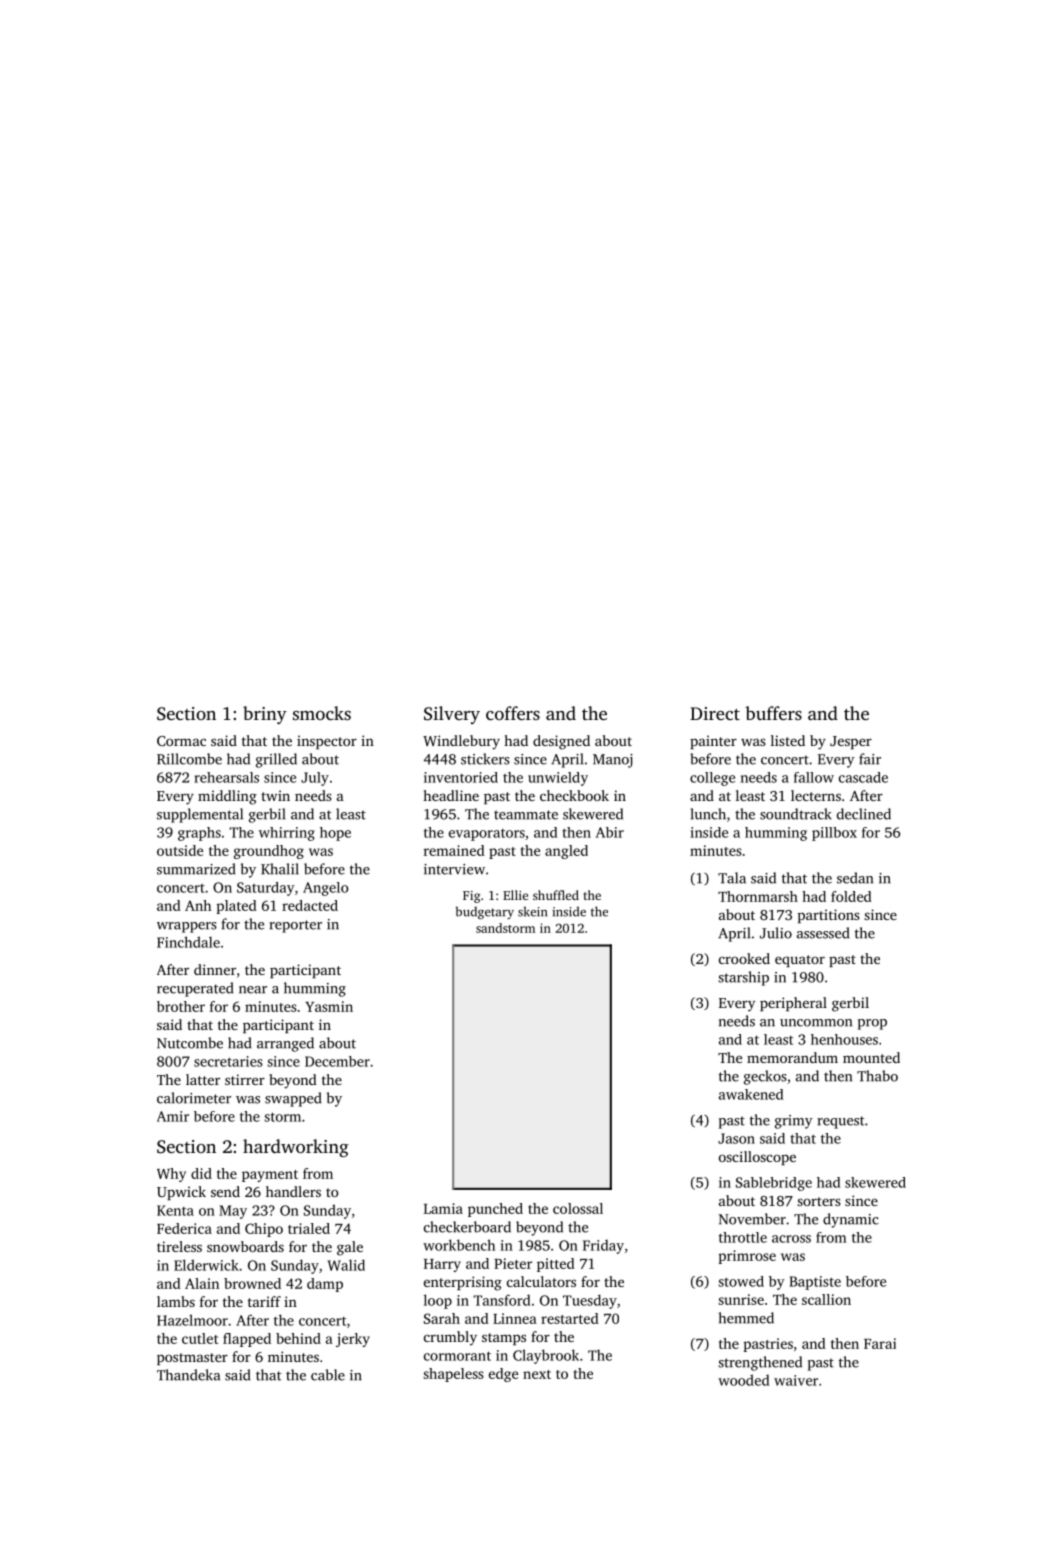 This document has height=1541, width=1064. I want to click on Cormac, so click(181, 741).
